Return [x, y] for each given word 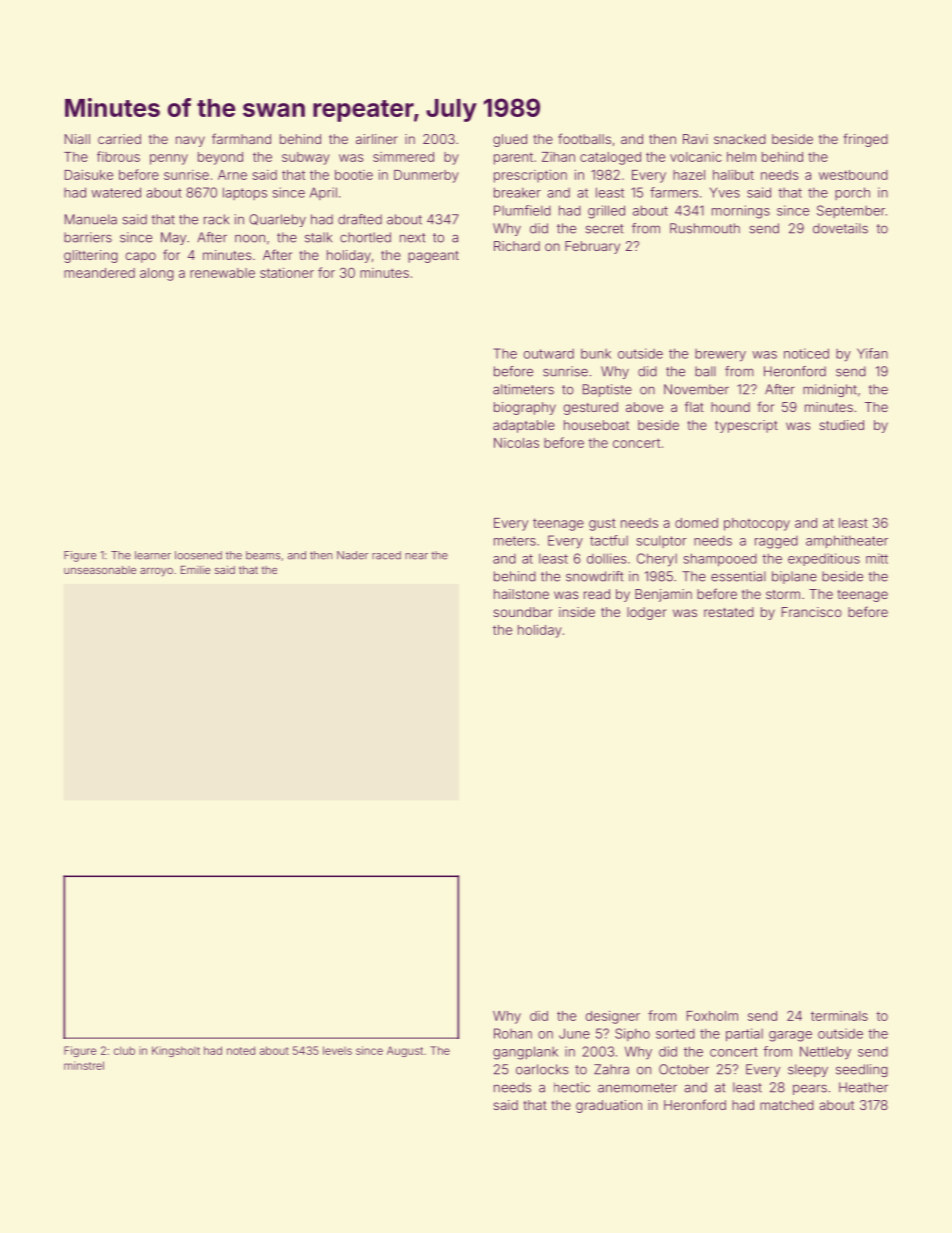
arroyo [156, 572]
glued [510, 140]
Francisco [812, 612]
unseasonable [100, 570]
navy [190, 141]
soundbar [523, 612]
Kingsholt [176, 1051]
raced [386, 555]
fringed [865, 140]
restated [729, 612]
